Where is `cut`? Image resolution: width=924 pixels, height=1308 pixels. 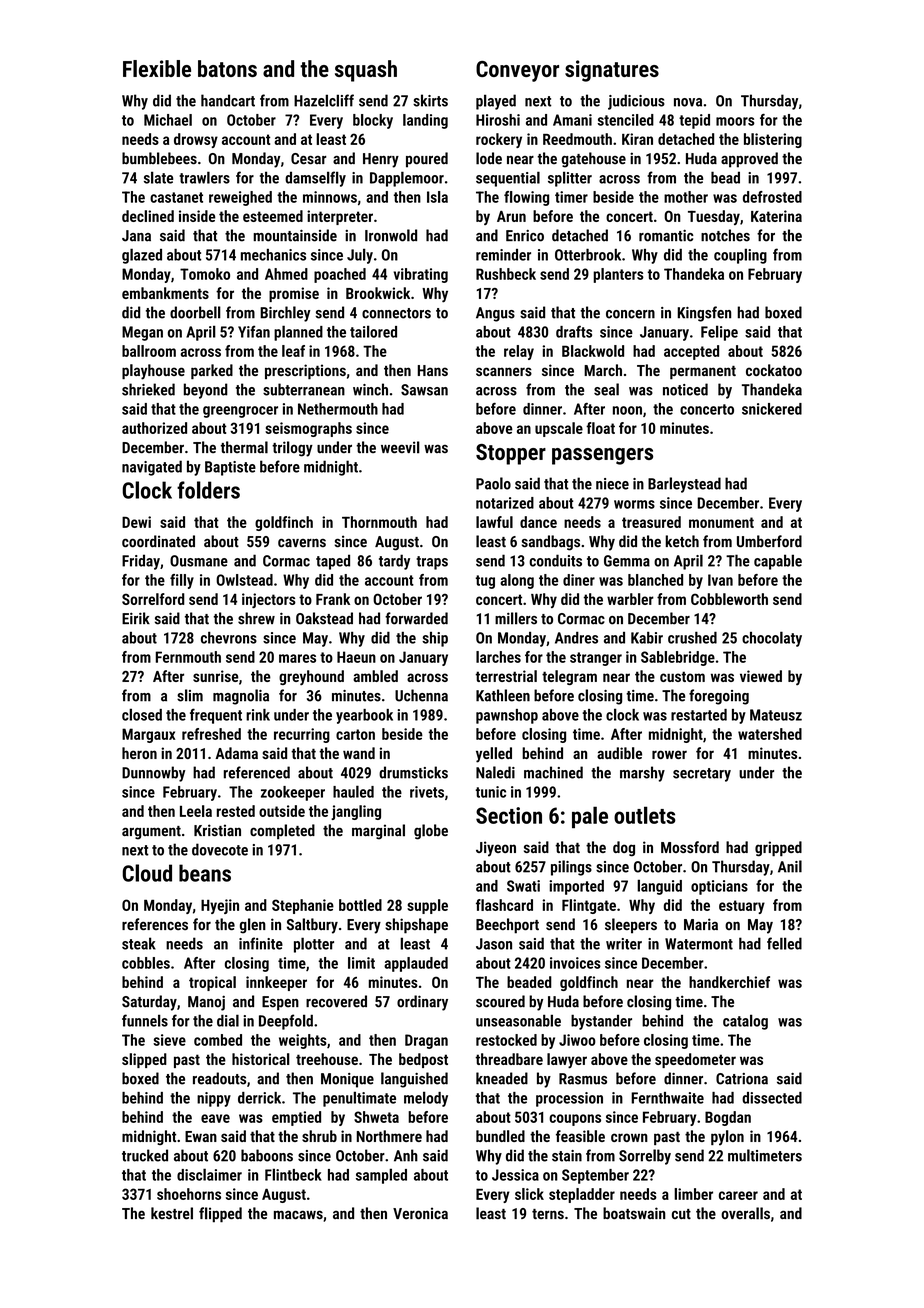 cut is located at coordinates (681, 1214).
